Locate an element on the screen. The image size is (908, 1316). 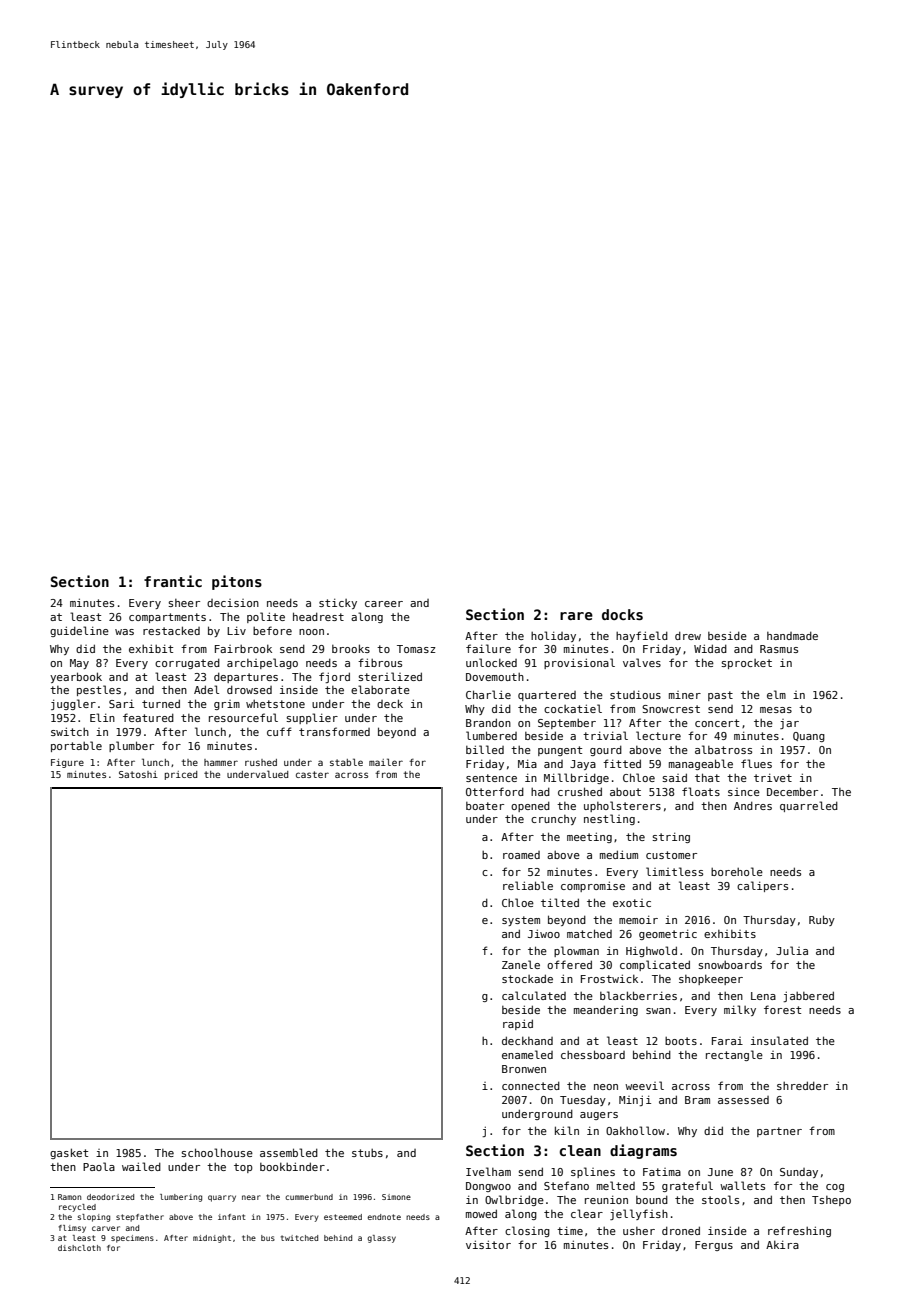
caster is located at coordinates (312, 774).
